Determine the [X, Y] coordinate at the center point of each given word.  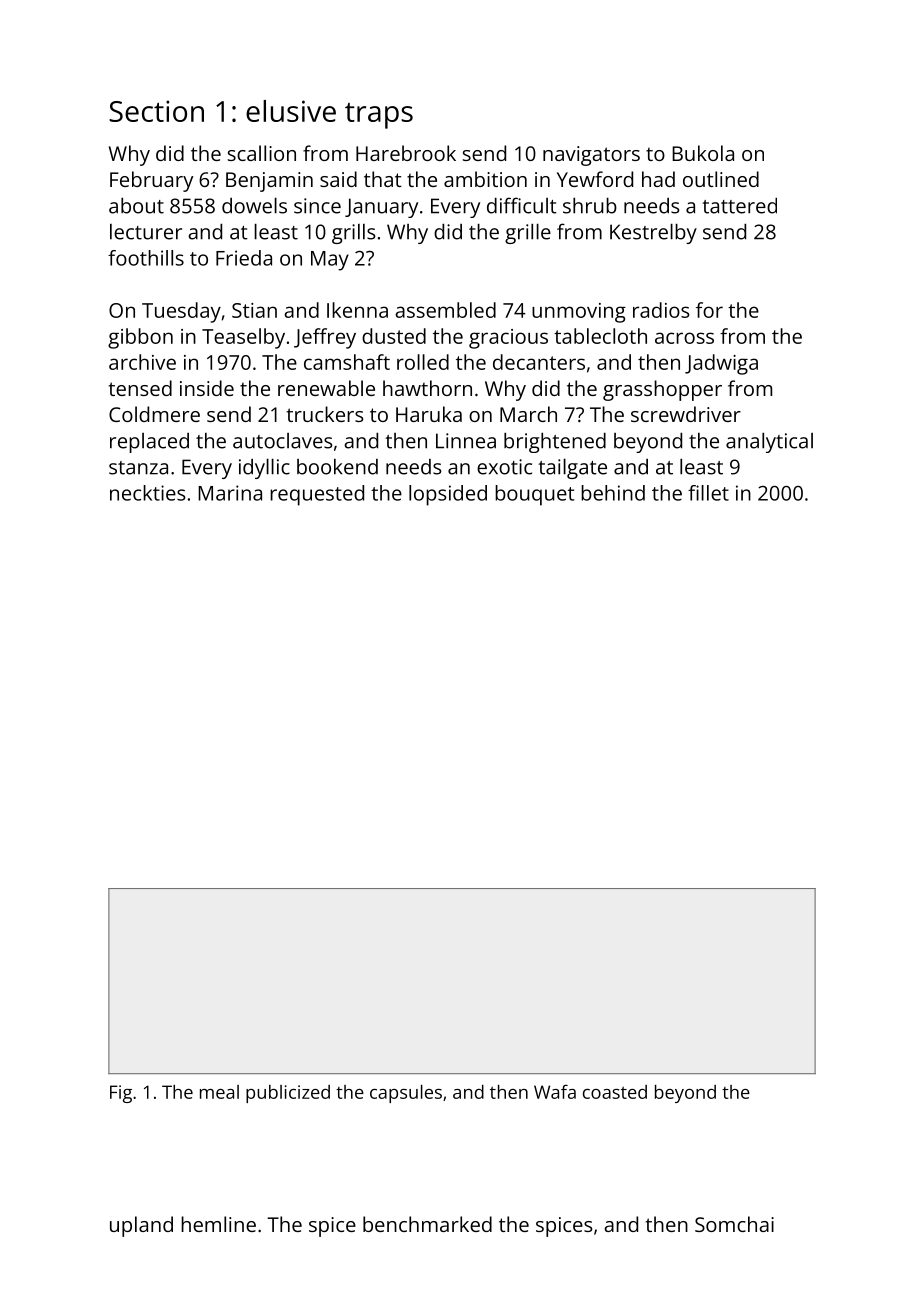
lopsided [448, 495]
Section [156, 111]
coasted [615, 1092]
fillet [708, 493]
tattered [739, 206]
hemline [218, 1224]
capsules [406, 1094]
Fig [121, 1094]
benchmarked [427, 1224]
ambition [485, 179]
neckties [148, 493]
